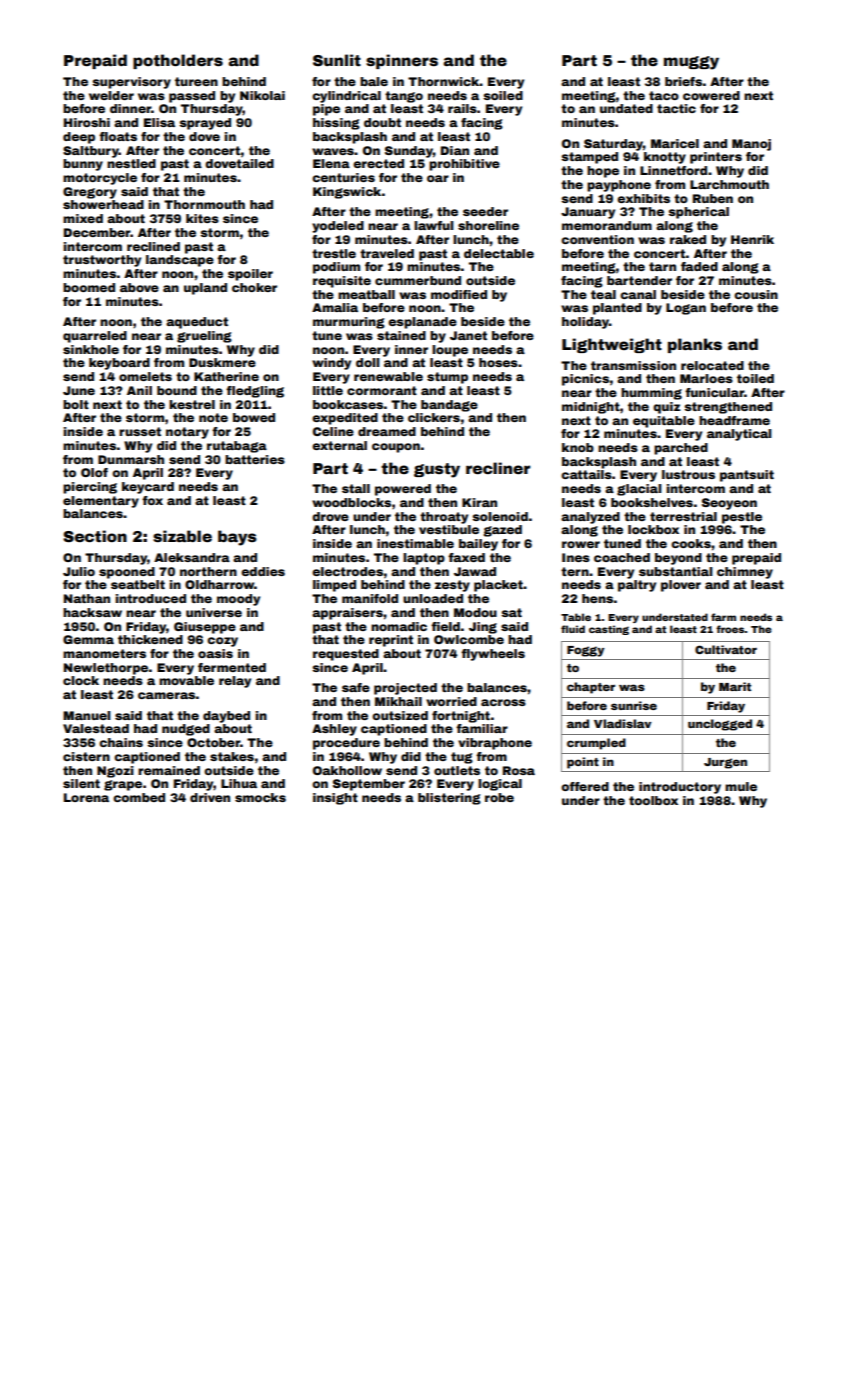  Describe the element at coordinates (391, 641) in the page. I see `reprint` at that location.
